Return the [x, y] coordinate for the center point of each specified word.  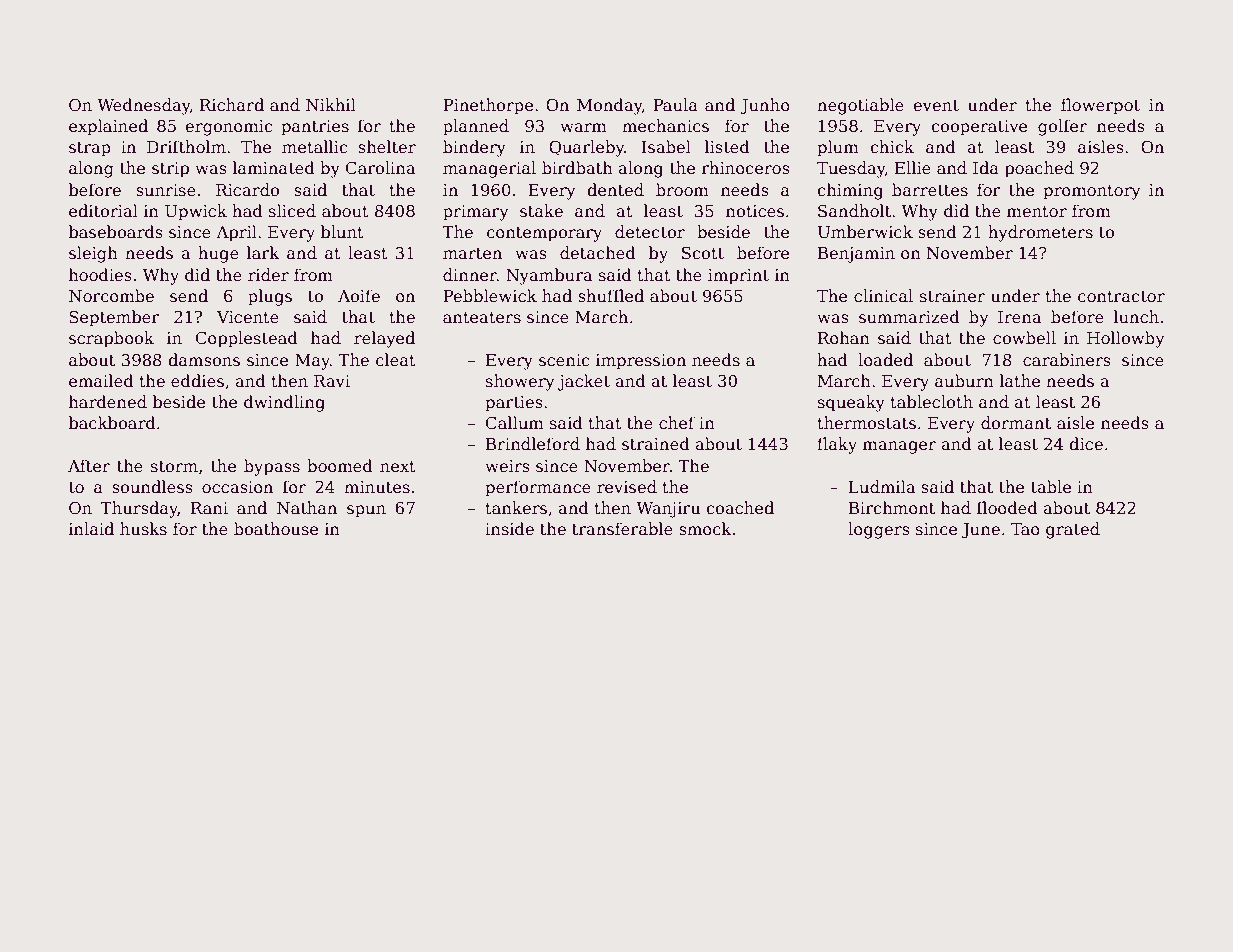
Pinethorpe [488, 106]
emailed [101, 381]
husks [143, 528]
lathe [1020, 381]
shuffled [611, 296]
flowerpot [1100, 106]
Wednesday [143, 106]
